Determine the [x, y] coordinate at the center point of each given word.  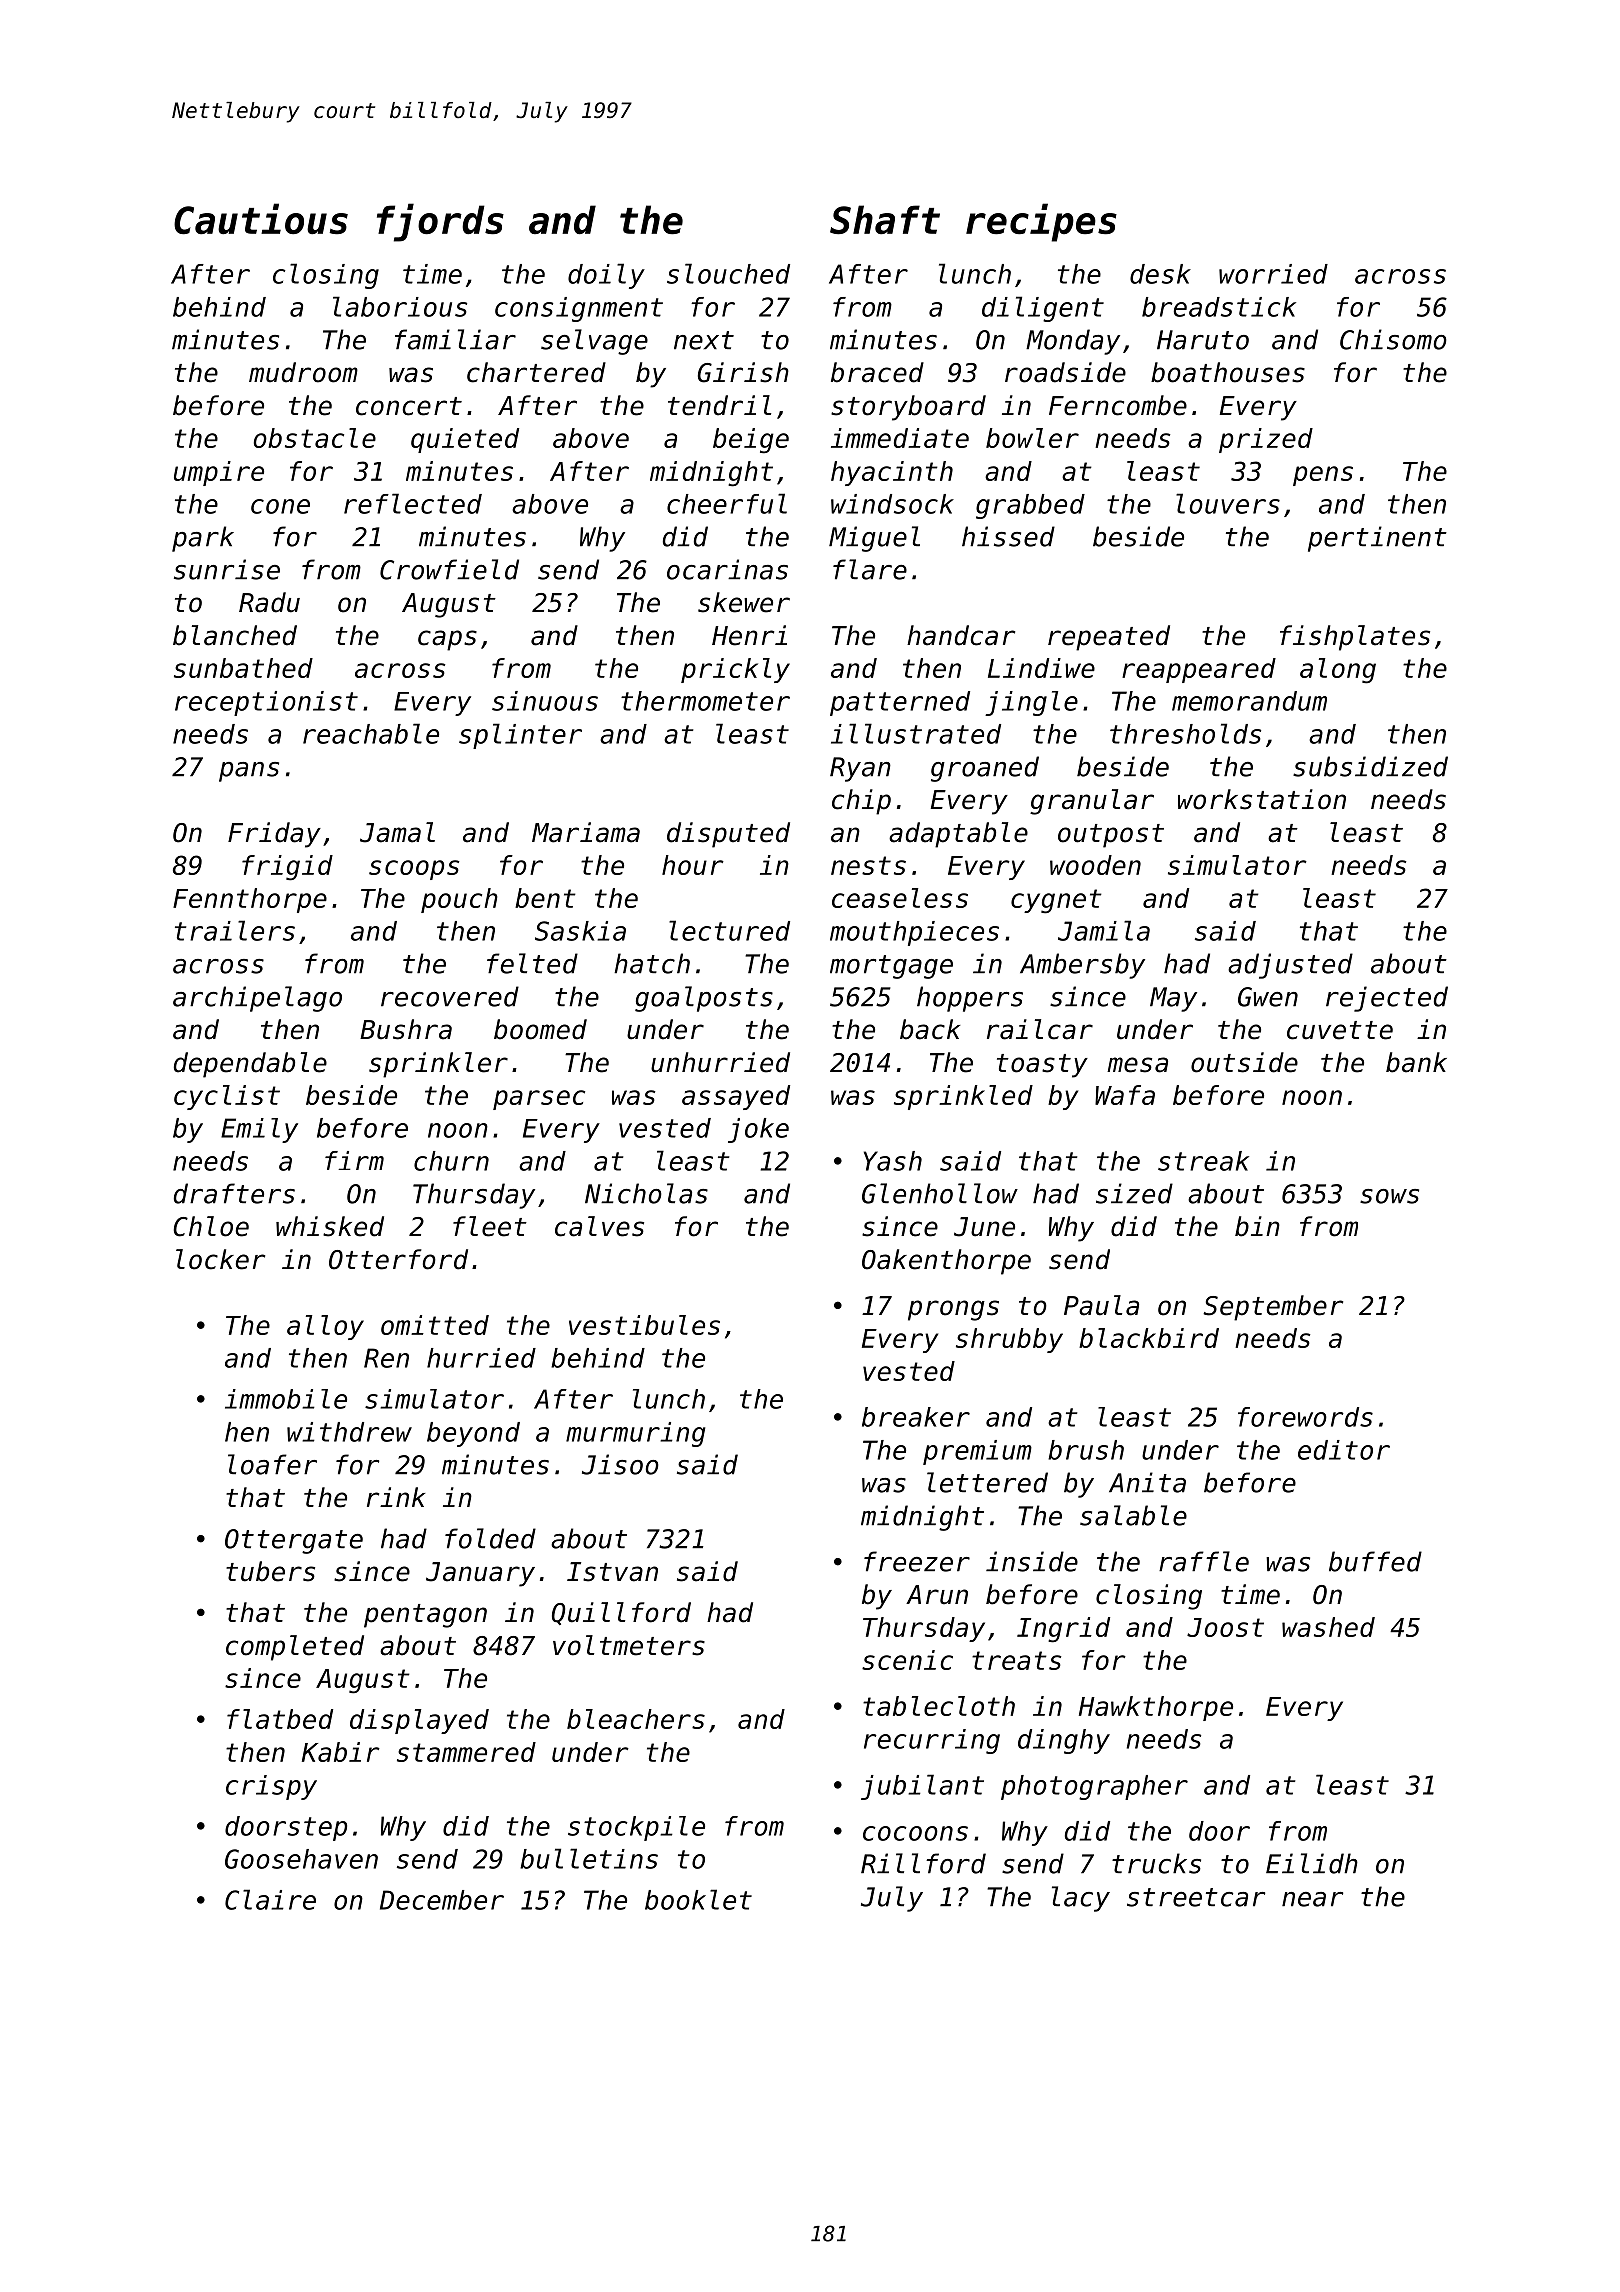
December [442, 1900]
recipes [1041, 222]
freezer [917, 1561]
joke [758, 1130]
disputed [728, 835]
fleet [490, 1226]
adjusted [1290, 966]
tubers [270, 1571]
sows [1389, 1196]
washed [1328, 1627]
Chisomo [1393, 339]
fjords [440, 222]
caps [447, 640]
